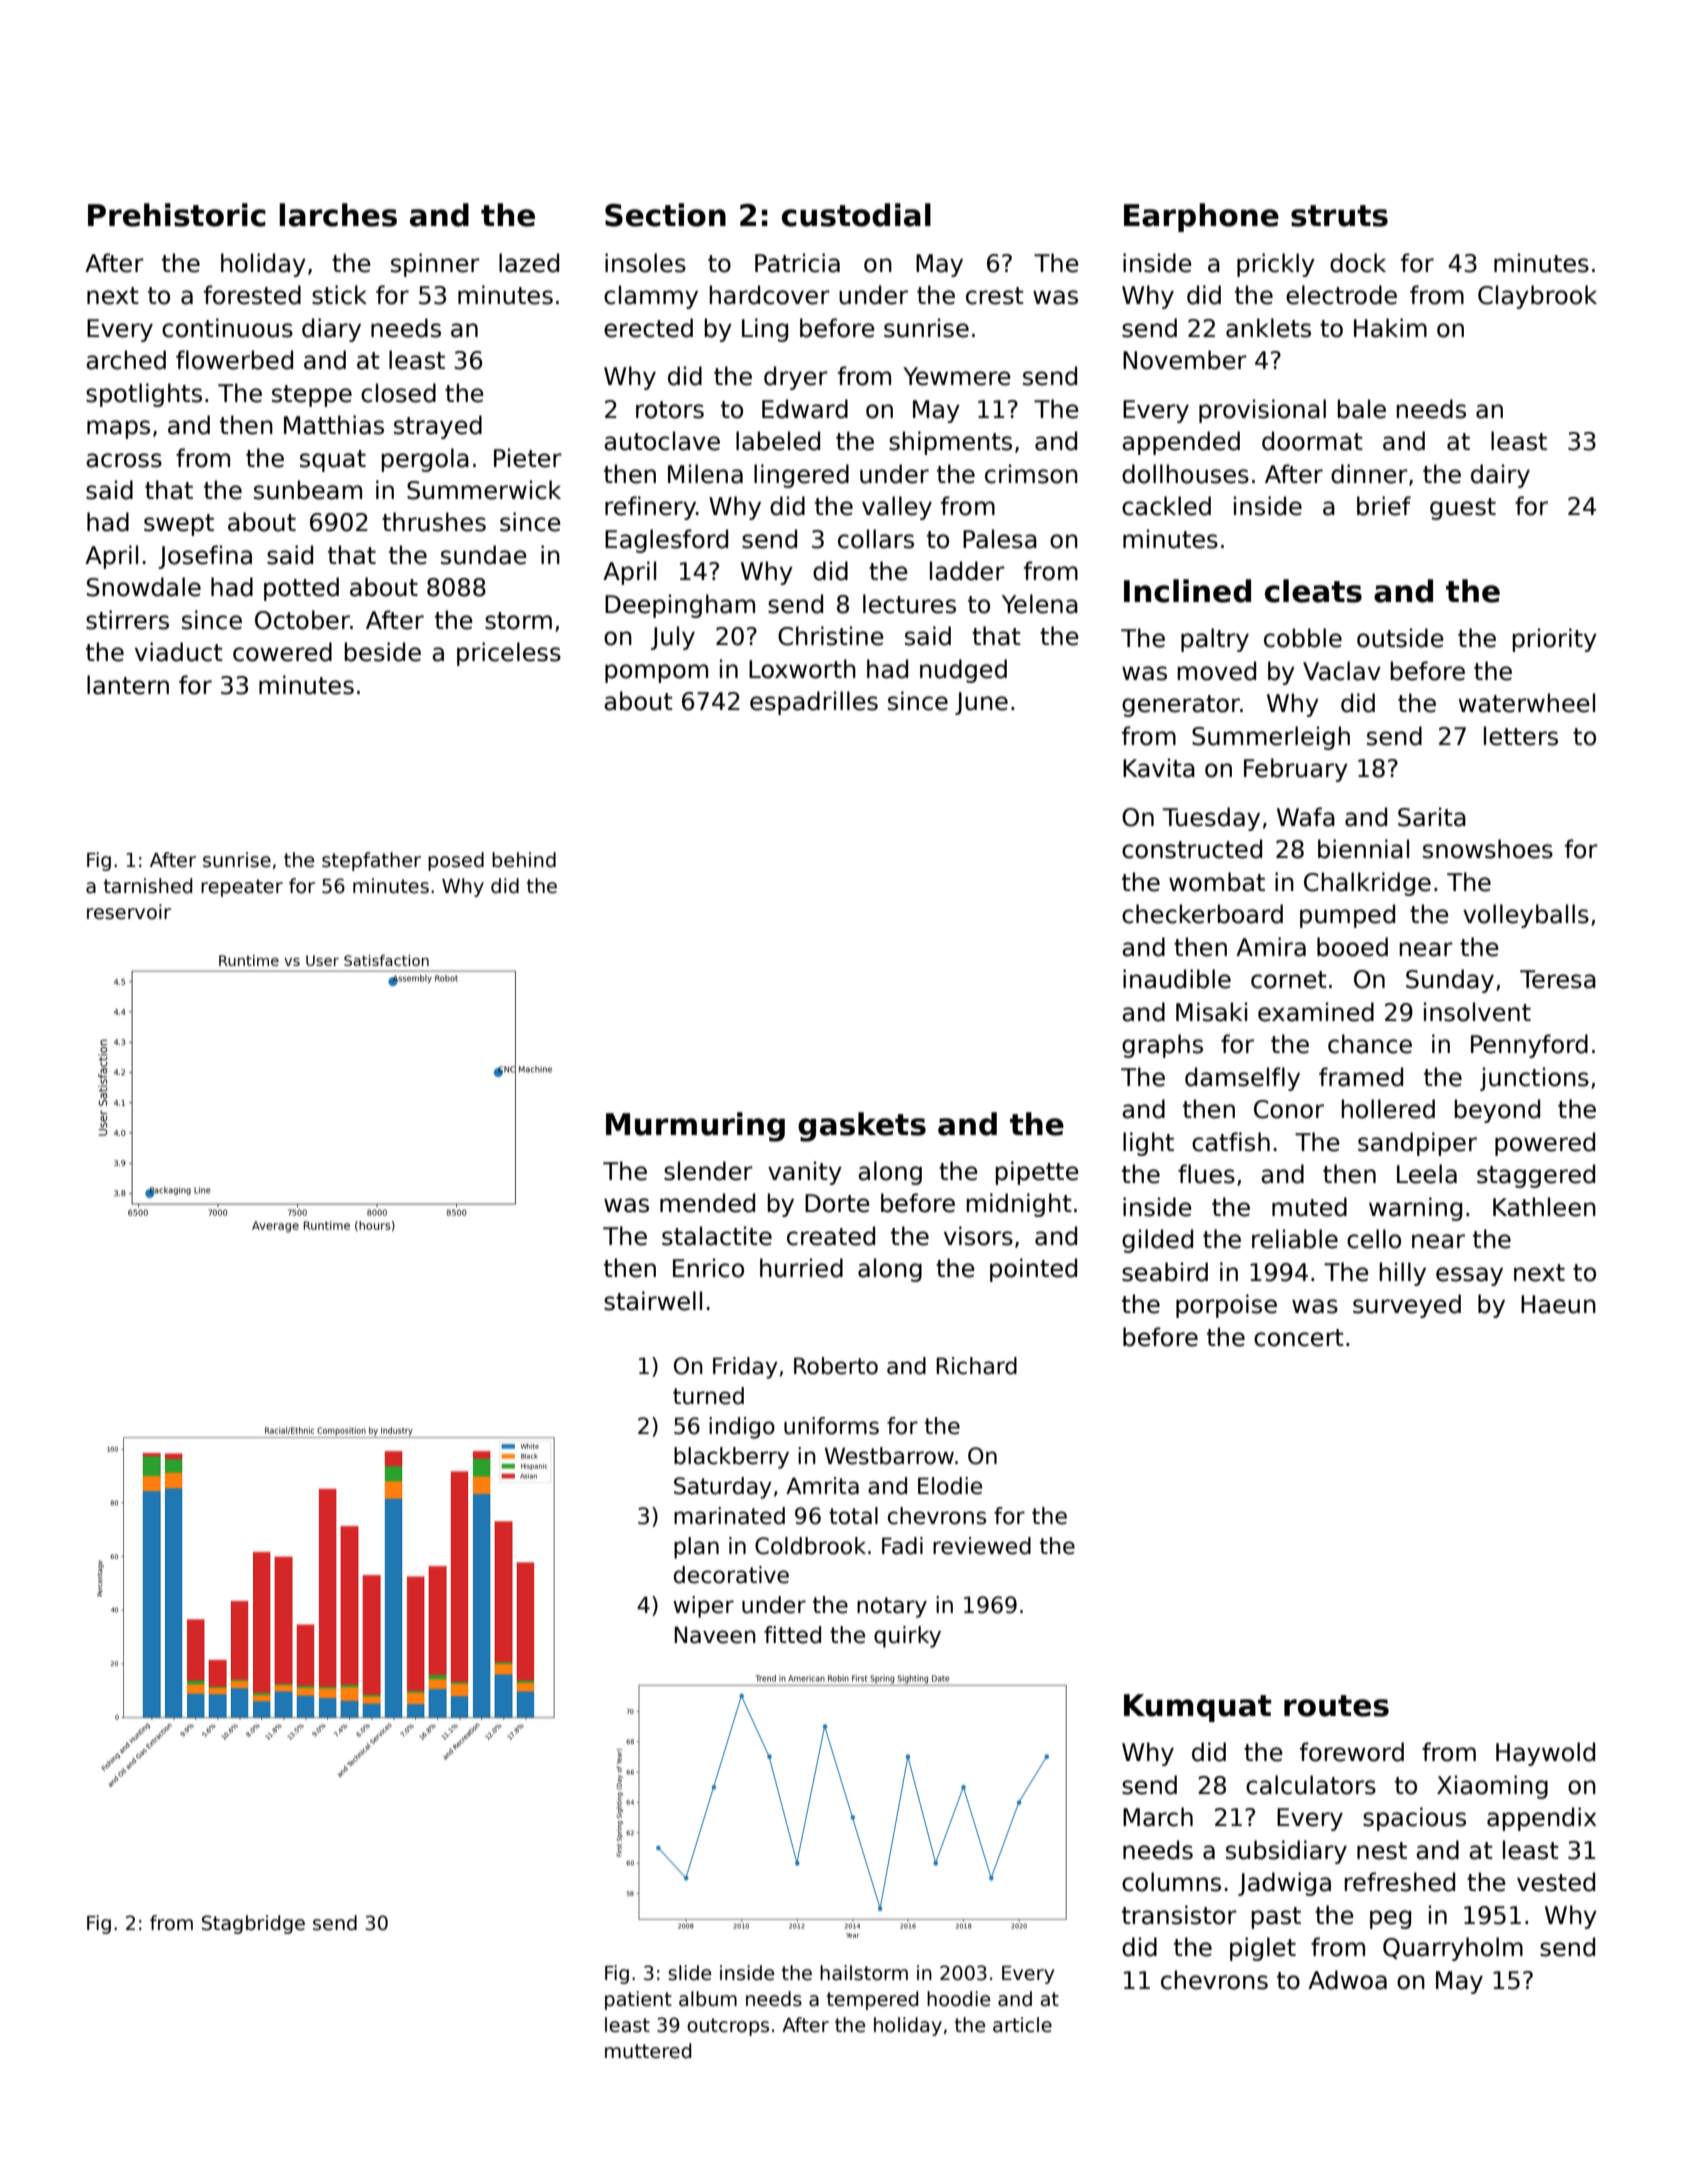 The width and height of the page is (1683, 2178). I want to click on patient, so click(638, 2000).
